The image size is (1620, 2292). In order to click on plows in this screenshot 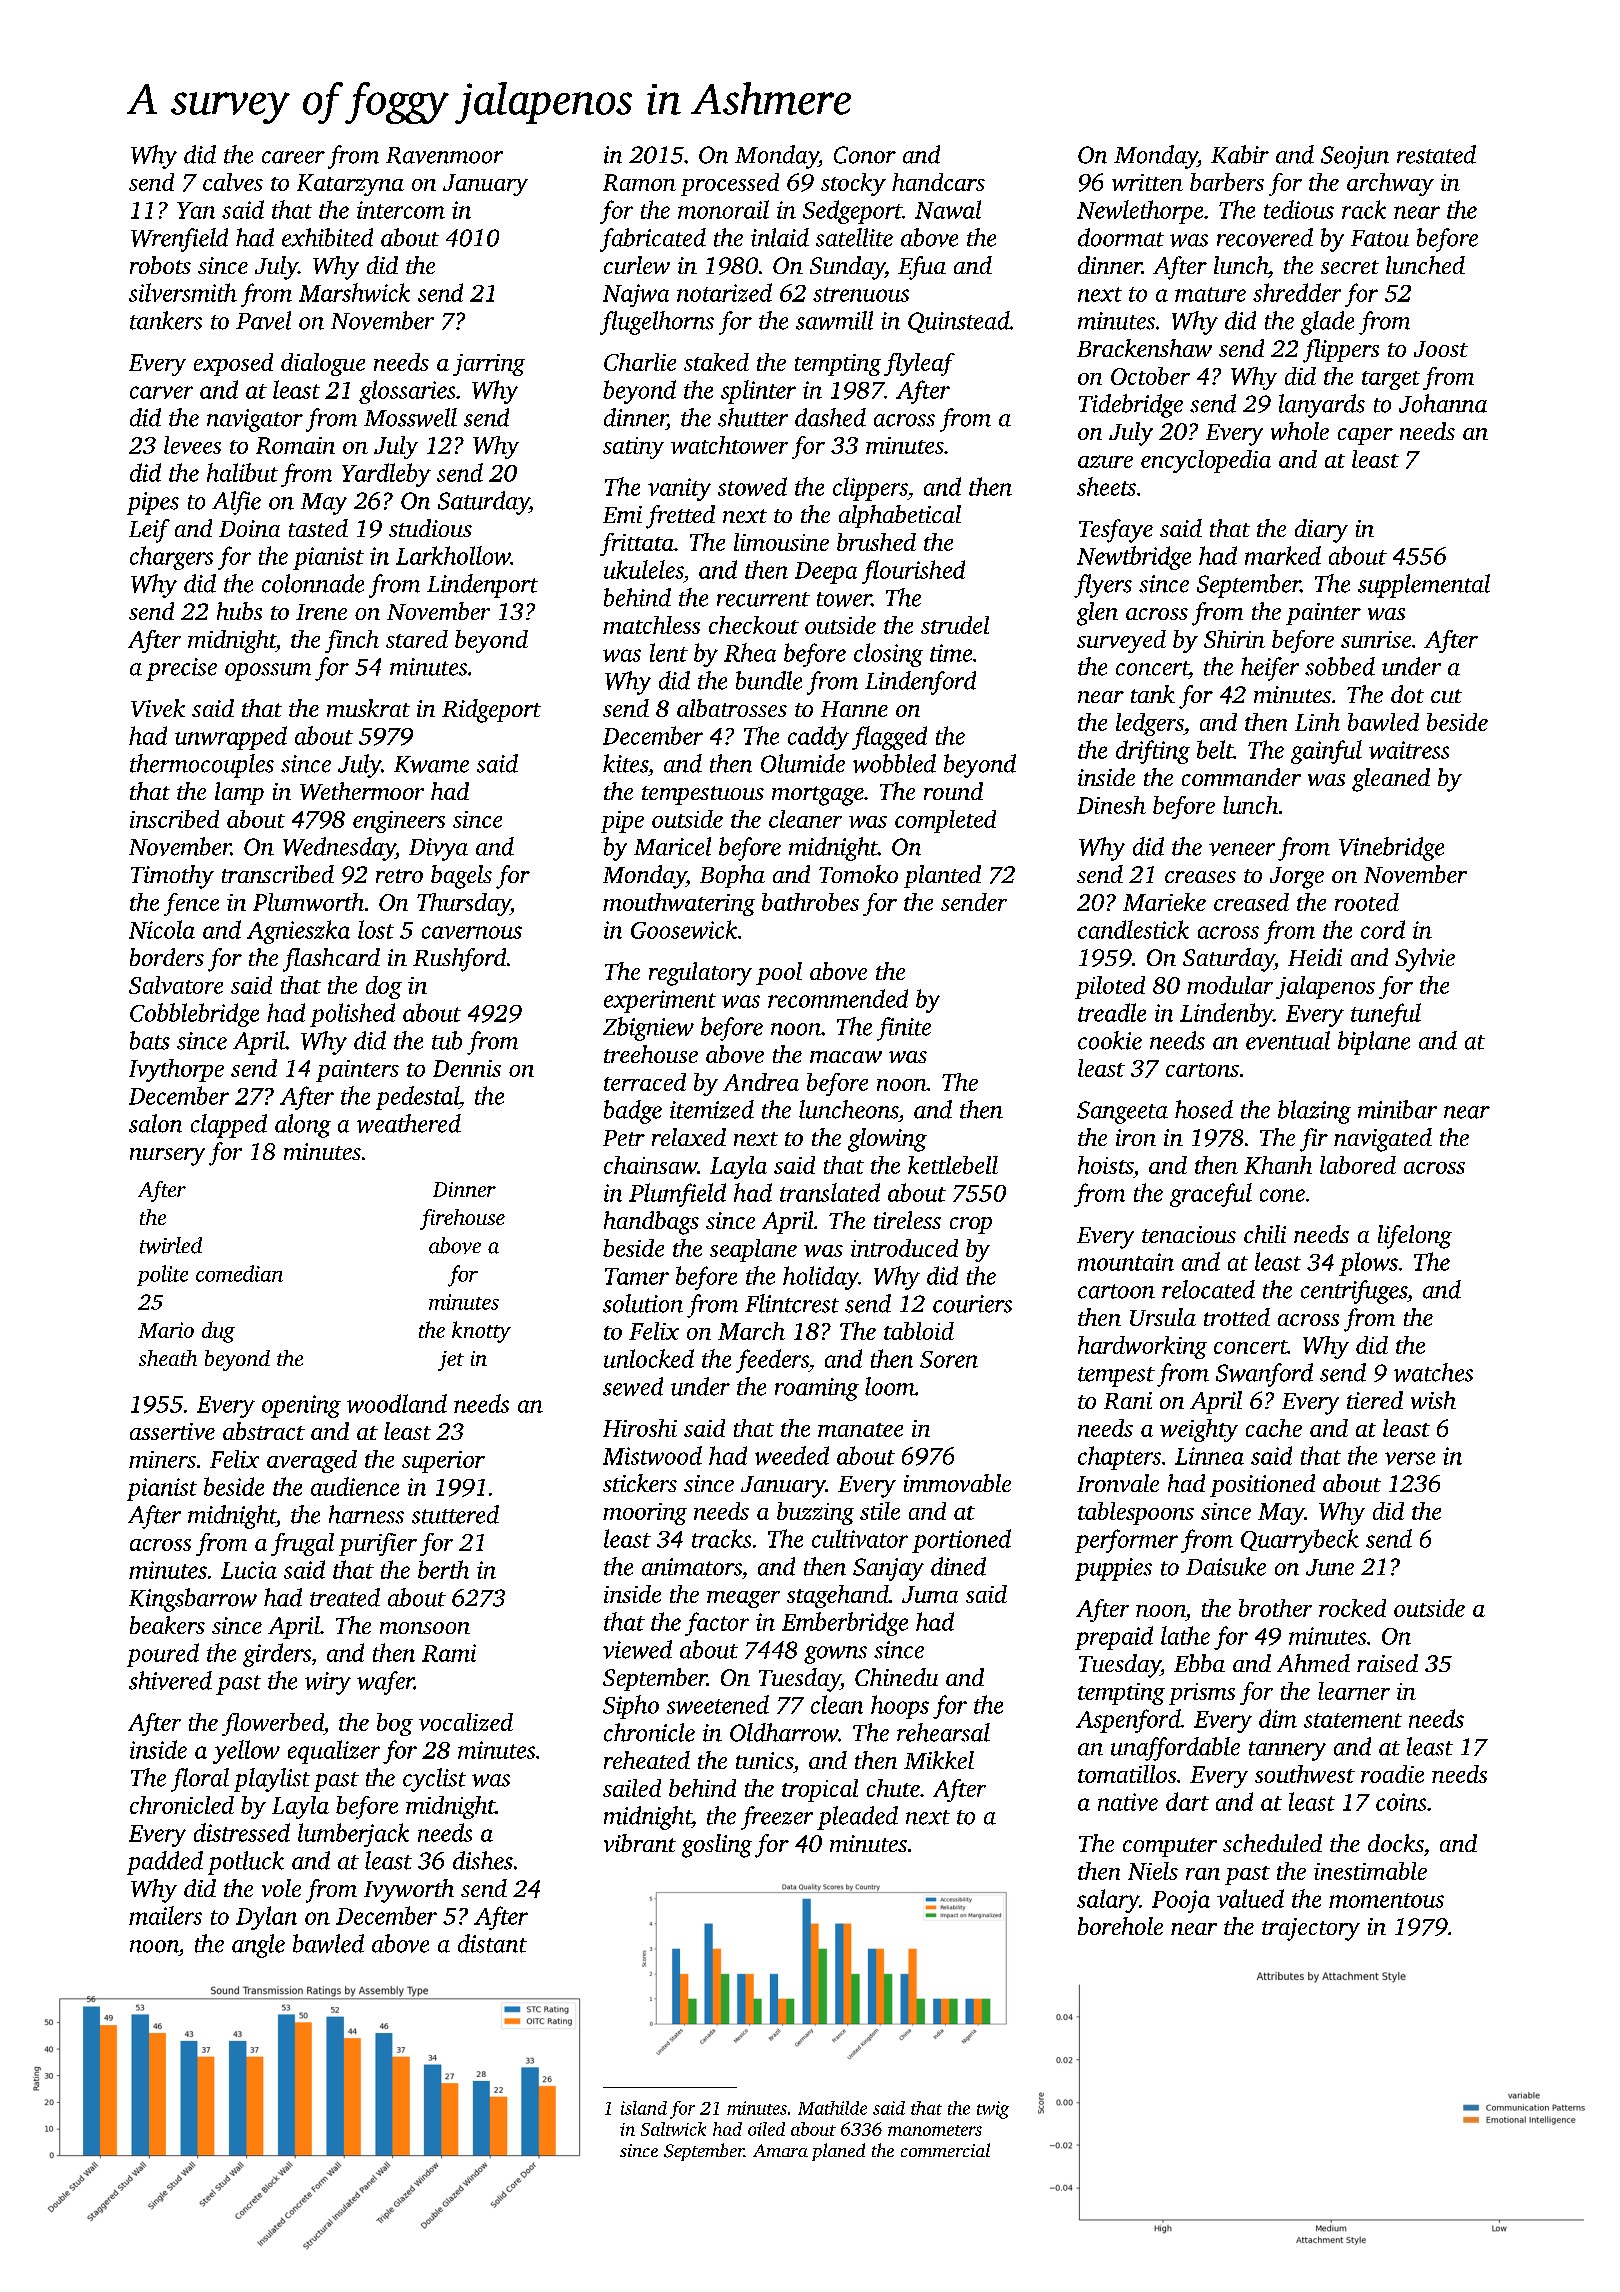, I will do `click(1368, 1264)`.
